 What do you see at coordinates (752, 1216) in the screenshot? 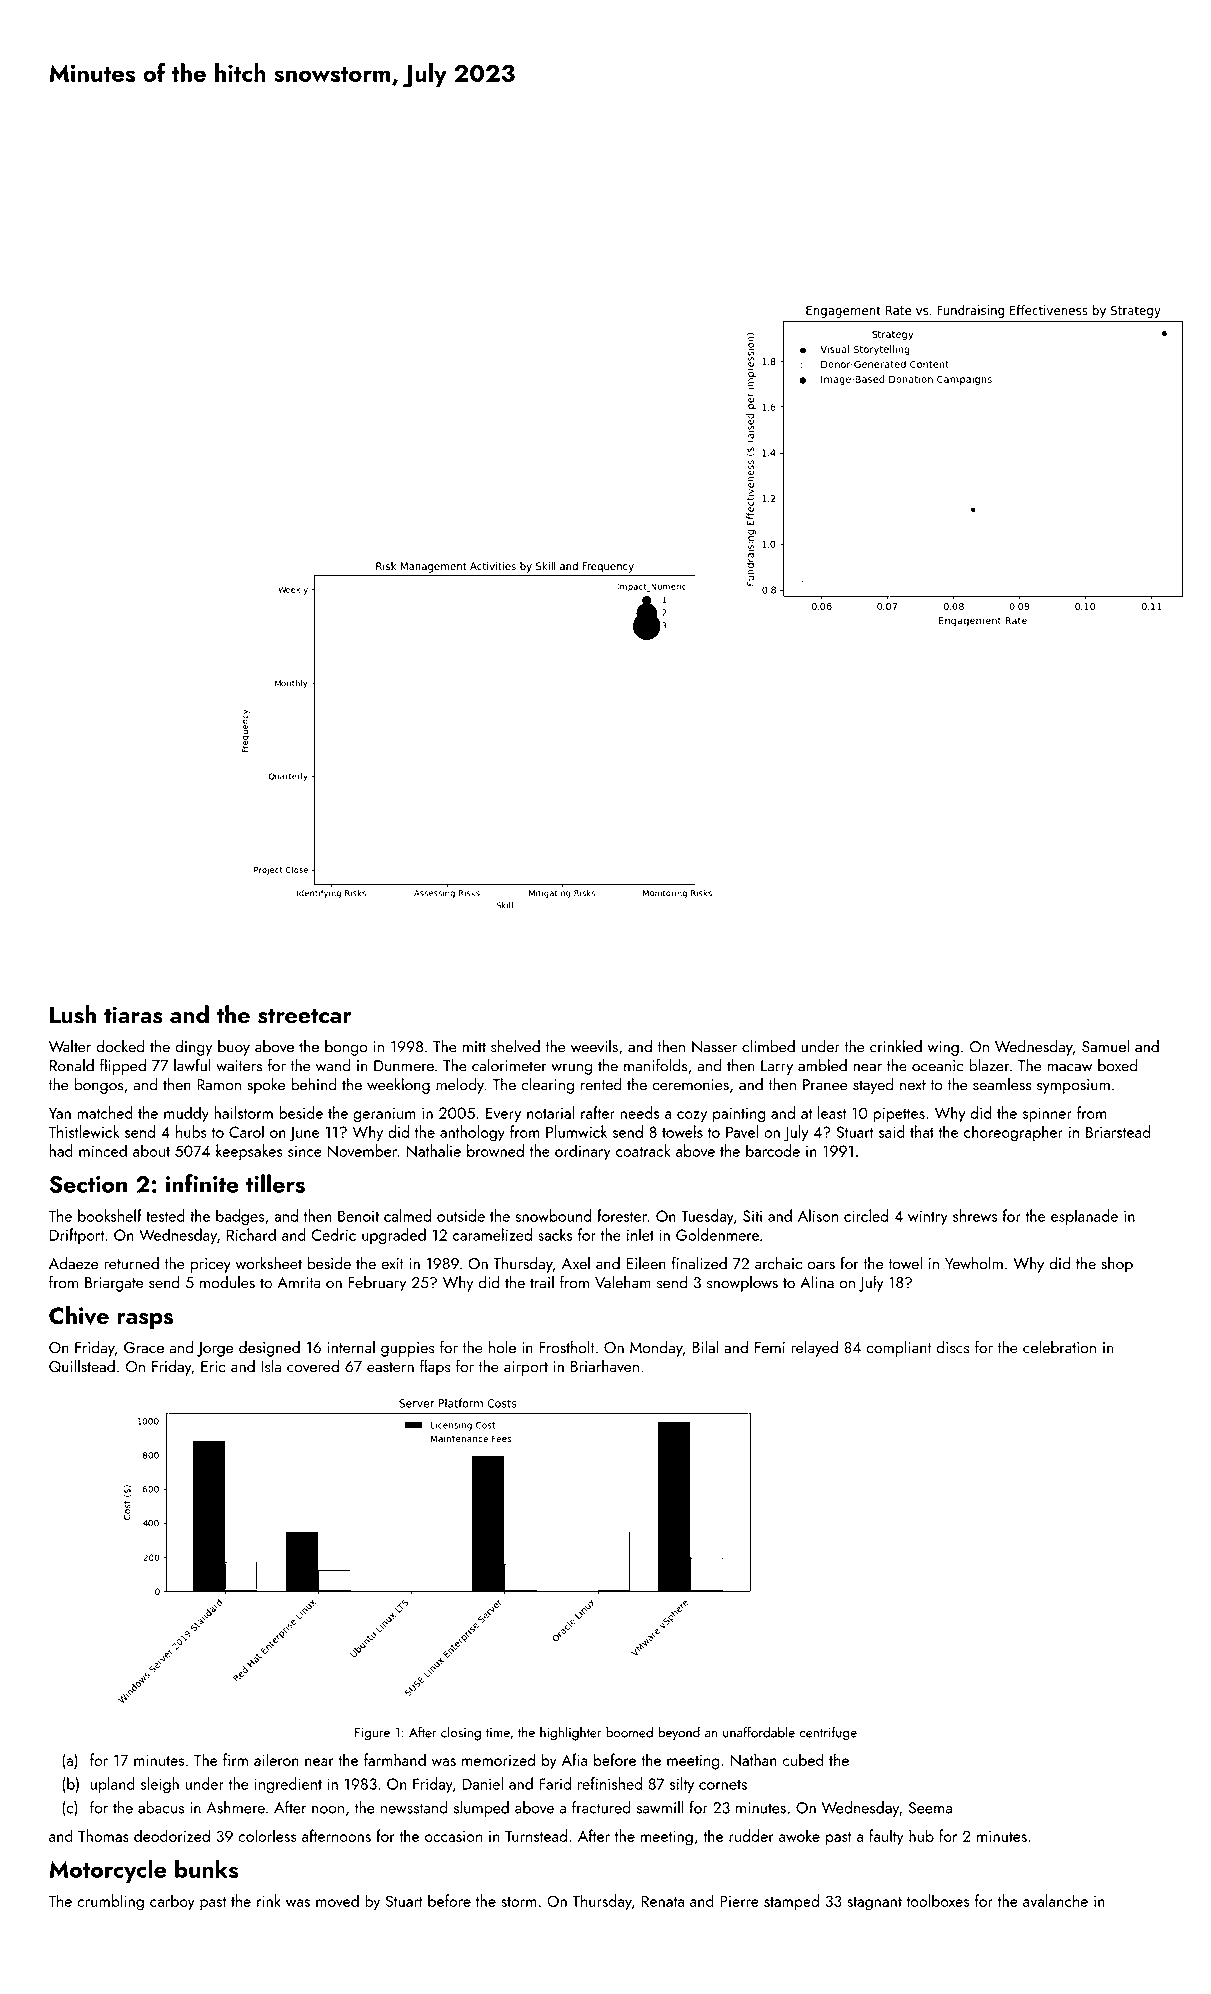
I see `Siti` at bounding box center [752, 1216].
